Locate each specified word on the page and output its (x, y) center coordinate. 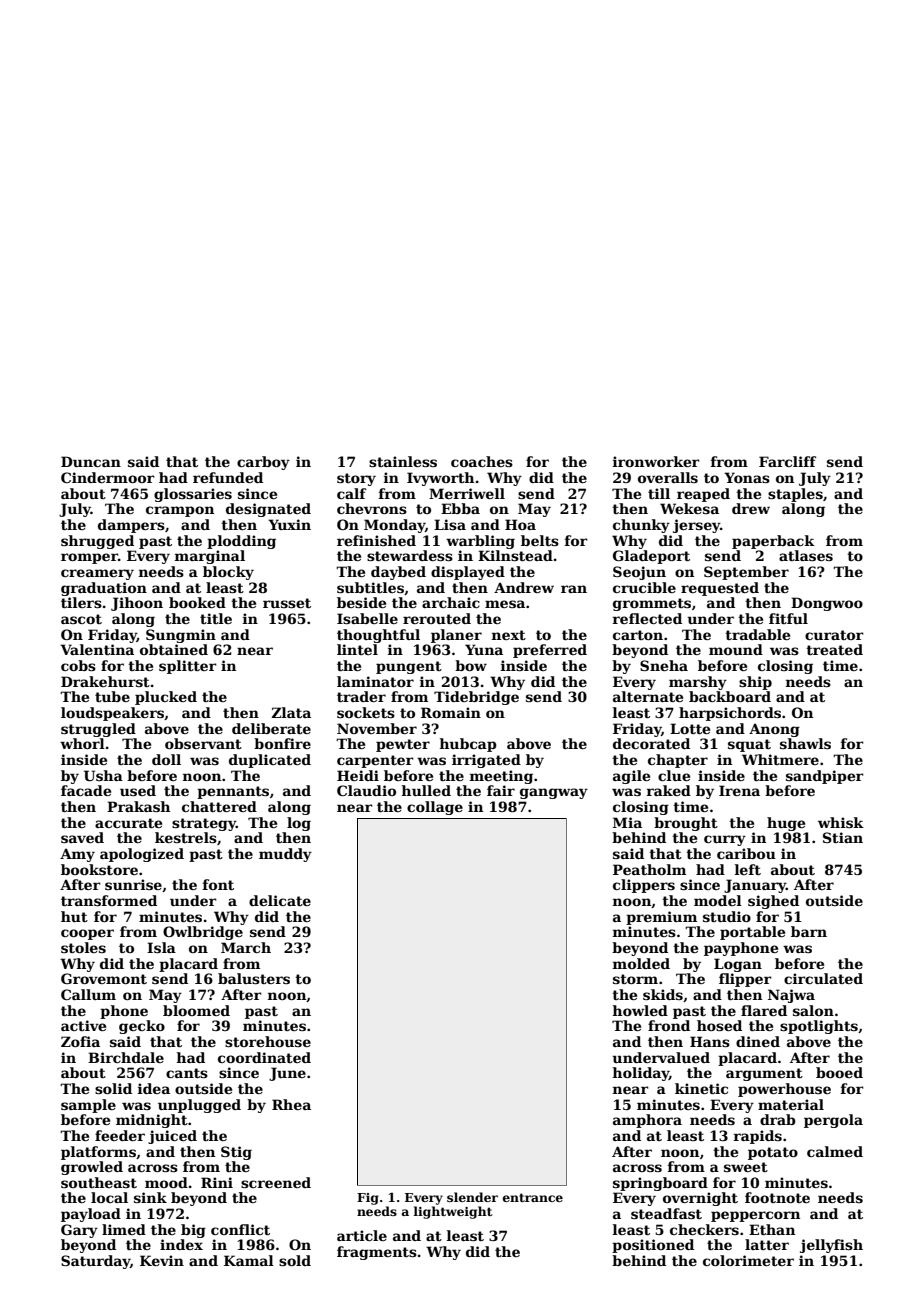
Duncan (91, 461)
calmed (835, 1151)
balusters (254, 978)
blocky (228, 573)
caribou (746, 853)
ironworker (656, 461)
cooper (87, 934)
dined (758, 1041)
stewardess (410, 555)
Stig (236, 1153)
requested (720, 589)
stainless (403, 461)
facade (86, 790)
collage (435, 808)
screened (276, 1182)
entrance (533, 1197)
